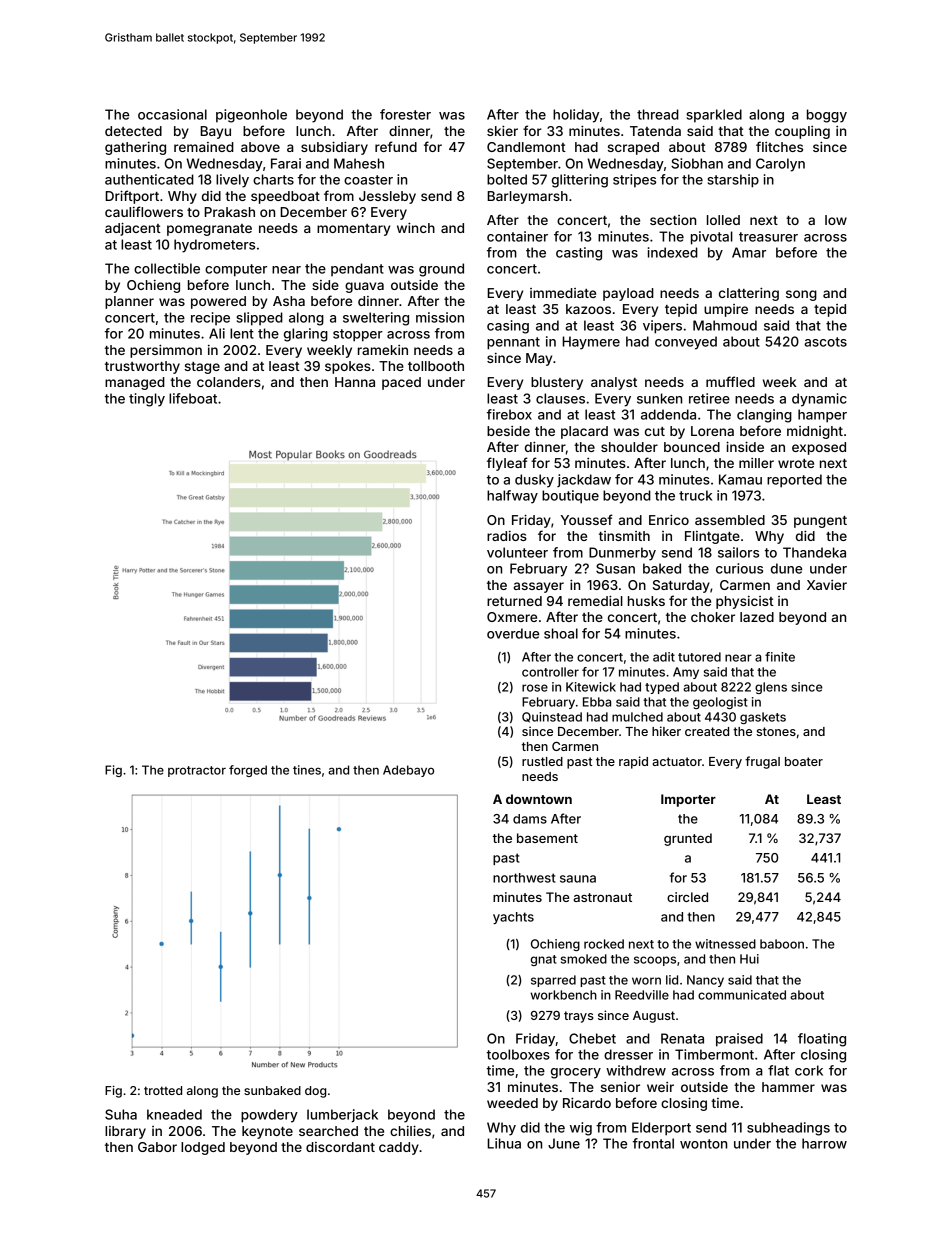 This document has height=1233, width=952. I want to click on lodged, so click(203, 1148).
